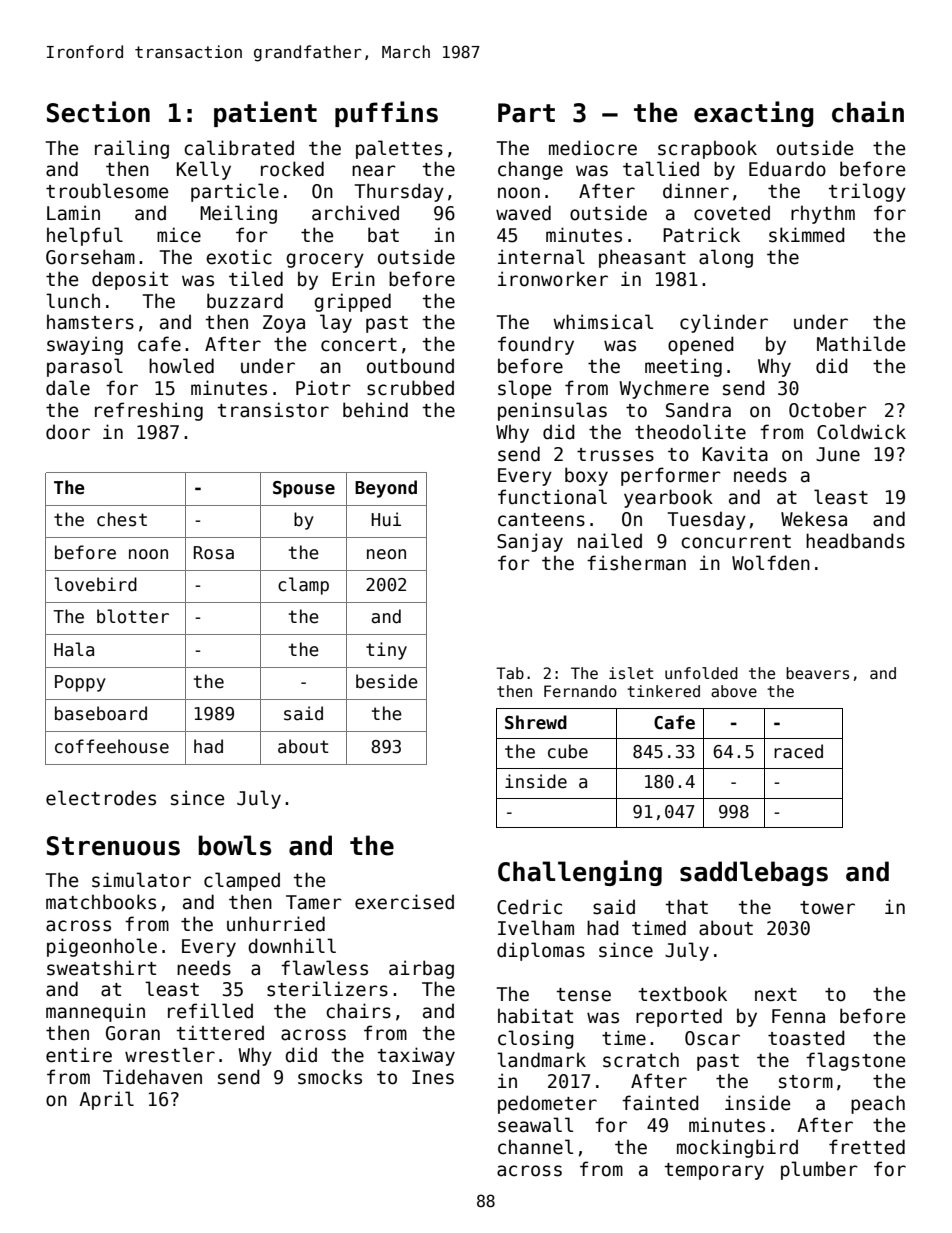 The image size is (952, 1233). What do you see at coordinates (386, 114) in the screenshot?
I see `puffins` at bounding box center [386, 114].
